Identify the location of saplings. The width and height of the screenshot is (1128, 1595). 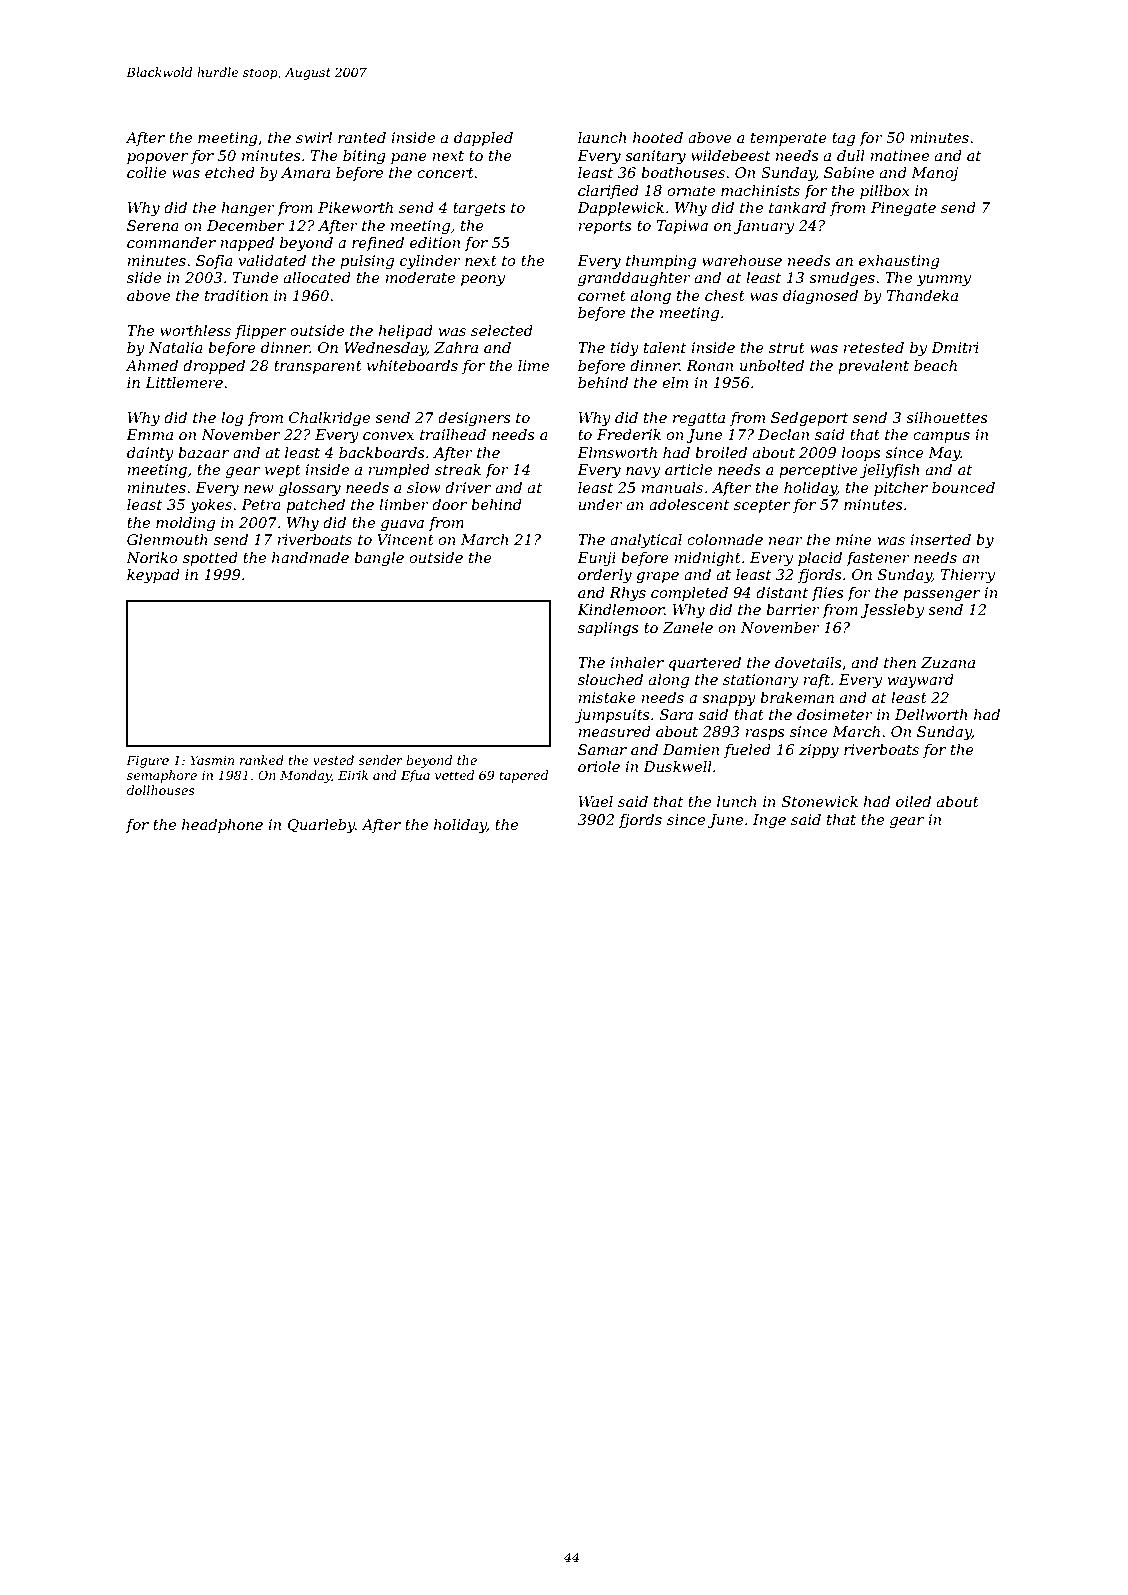
(608, 629).
